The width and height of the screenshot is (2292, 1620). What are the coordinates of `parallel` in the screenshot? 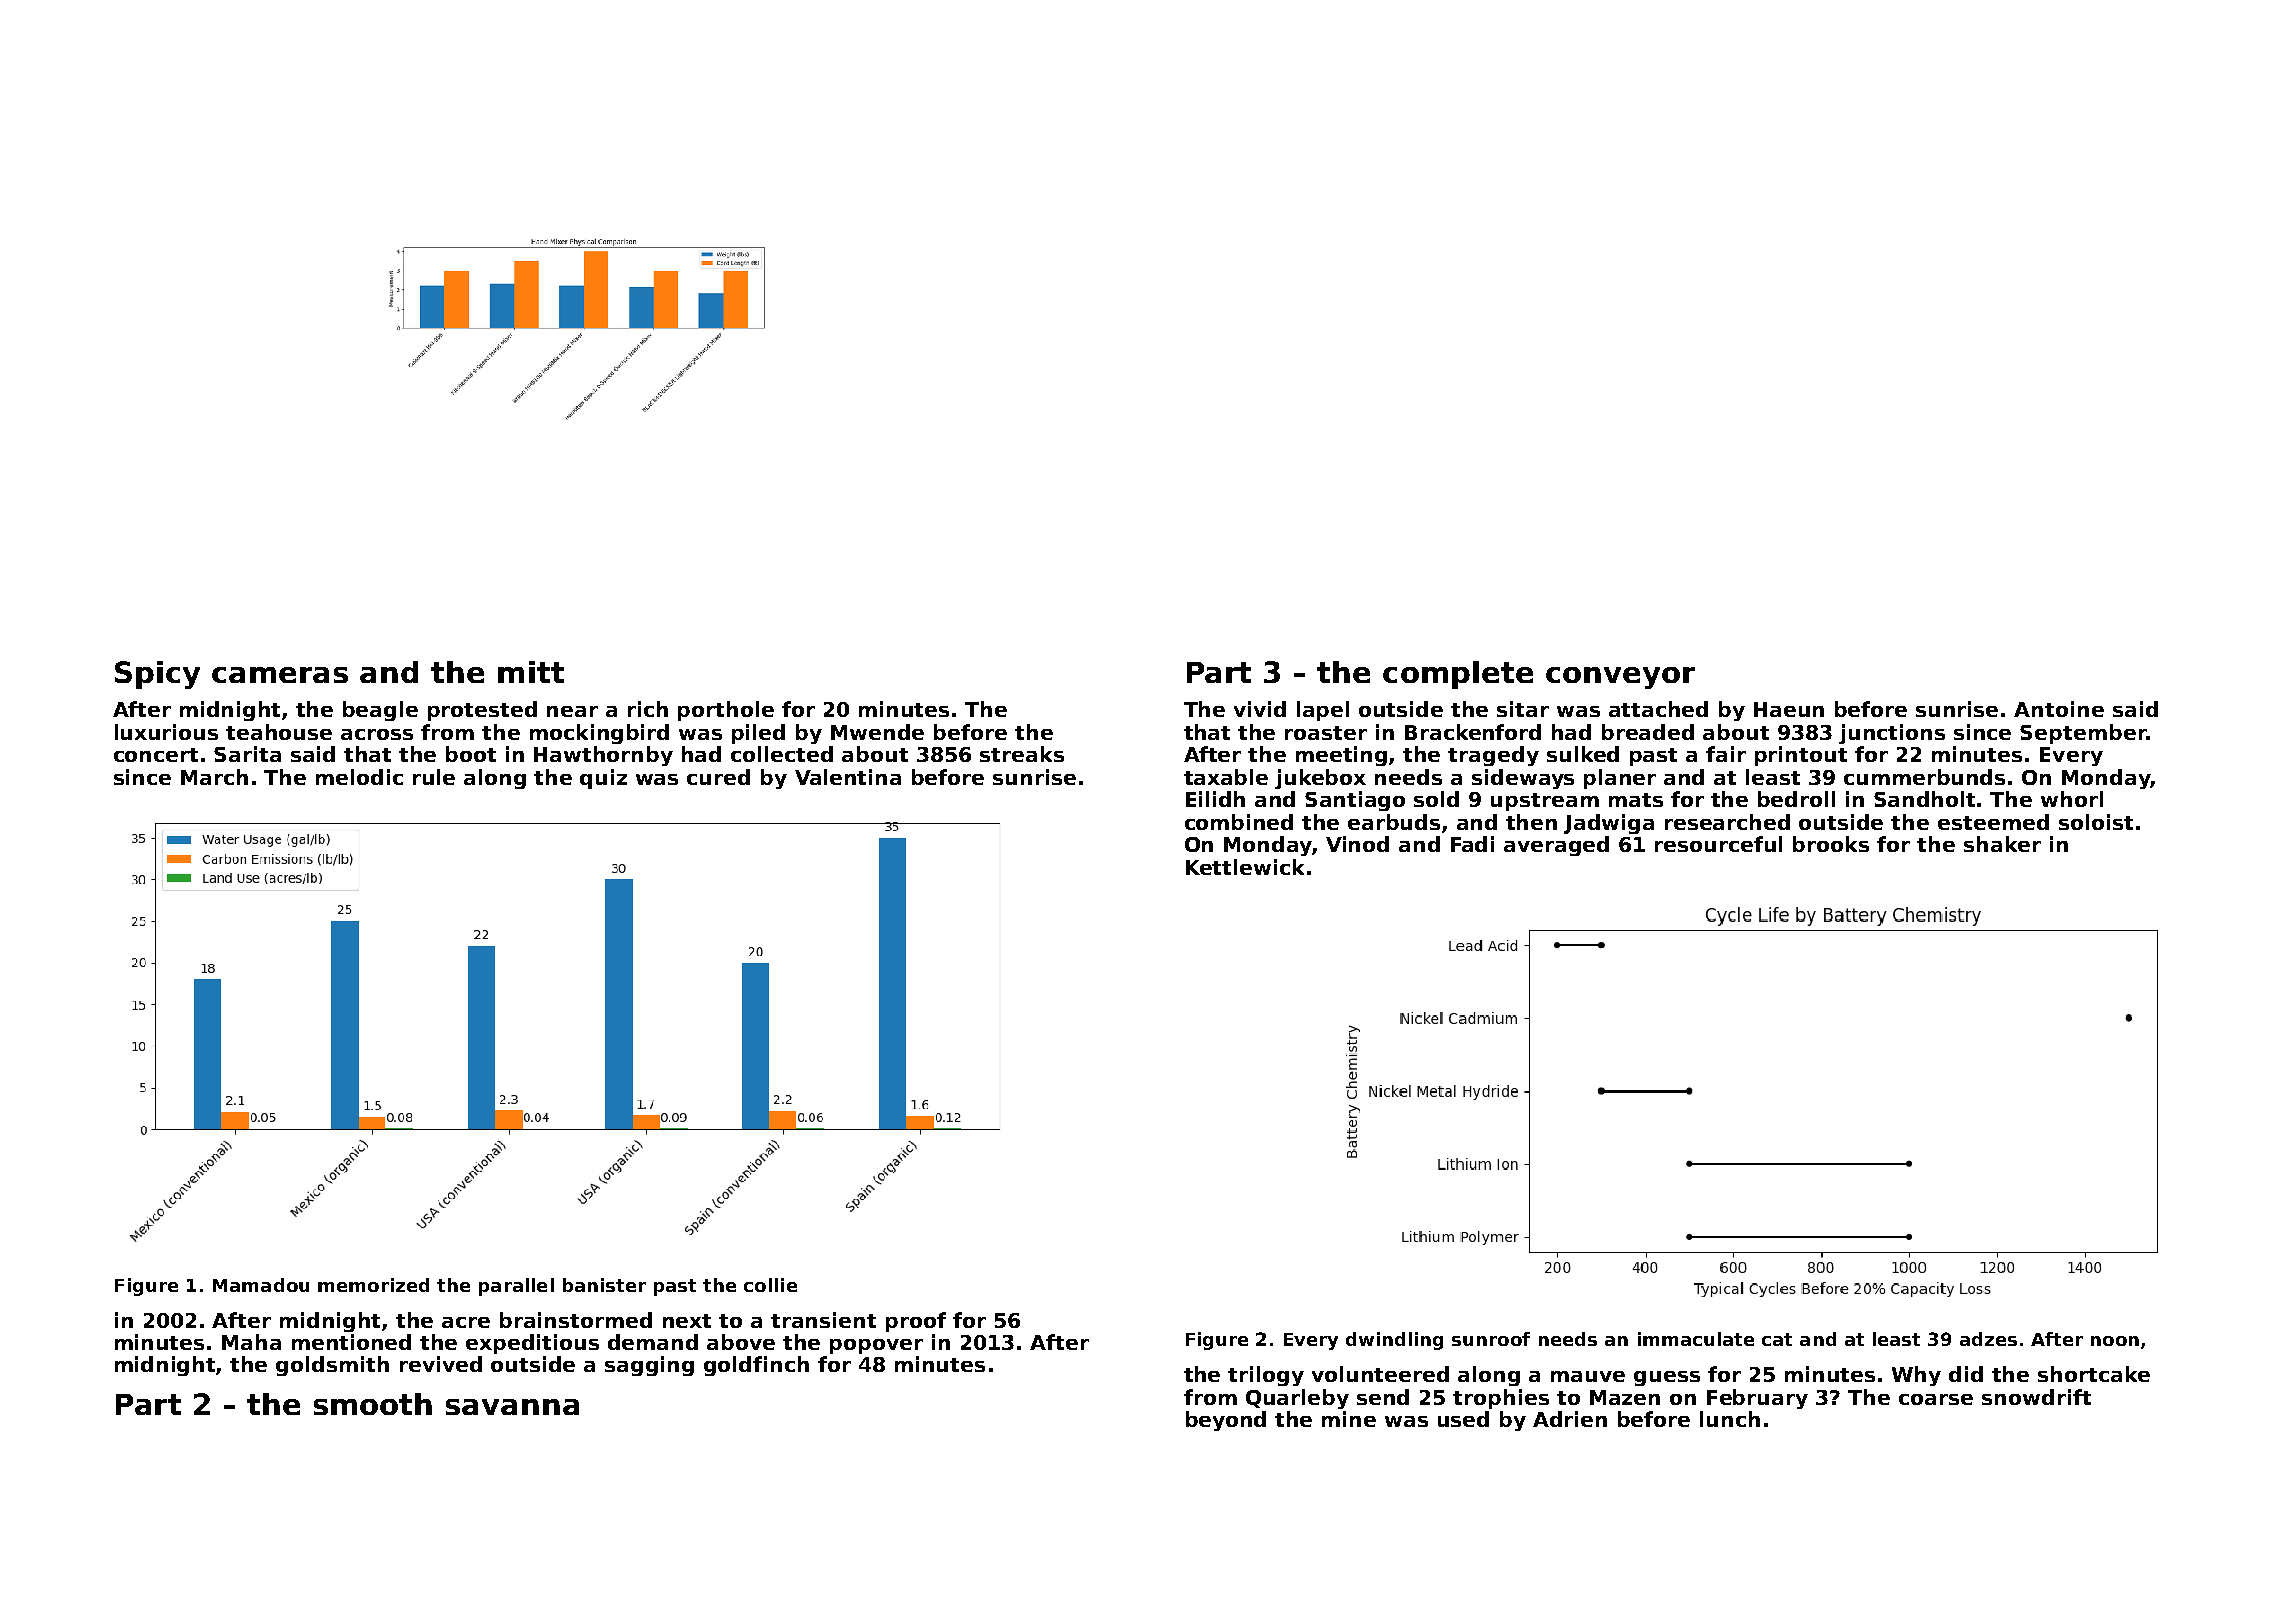 It's located at (516, 1287).
